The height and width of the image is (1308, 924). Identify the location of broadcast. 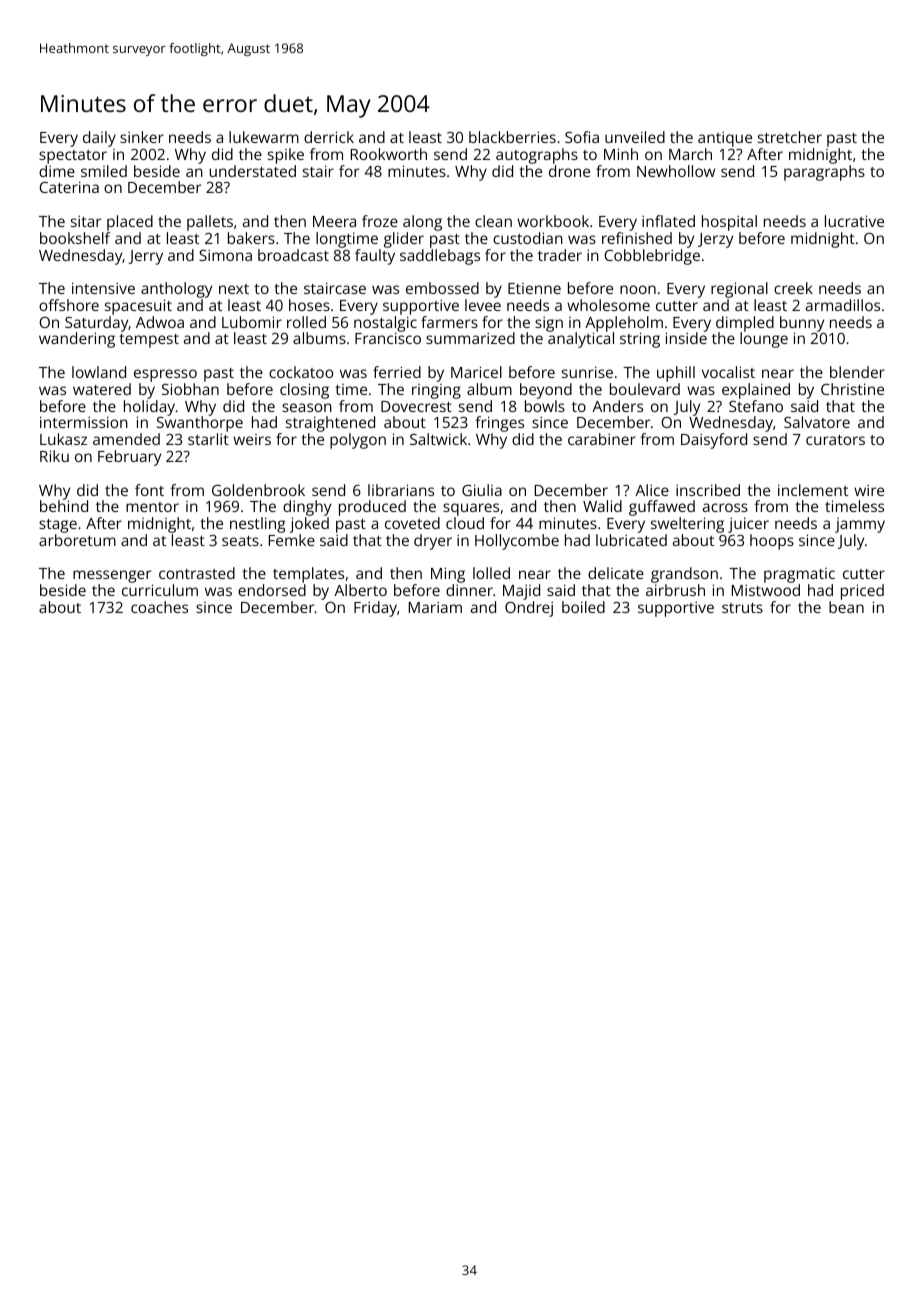
(293, 255).
